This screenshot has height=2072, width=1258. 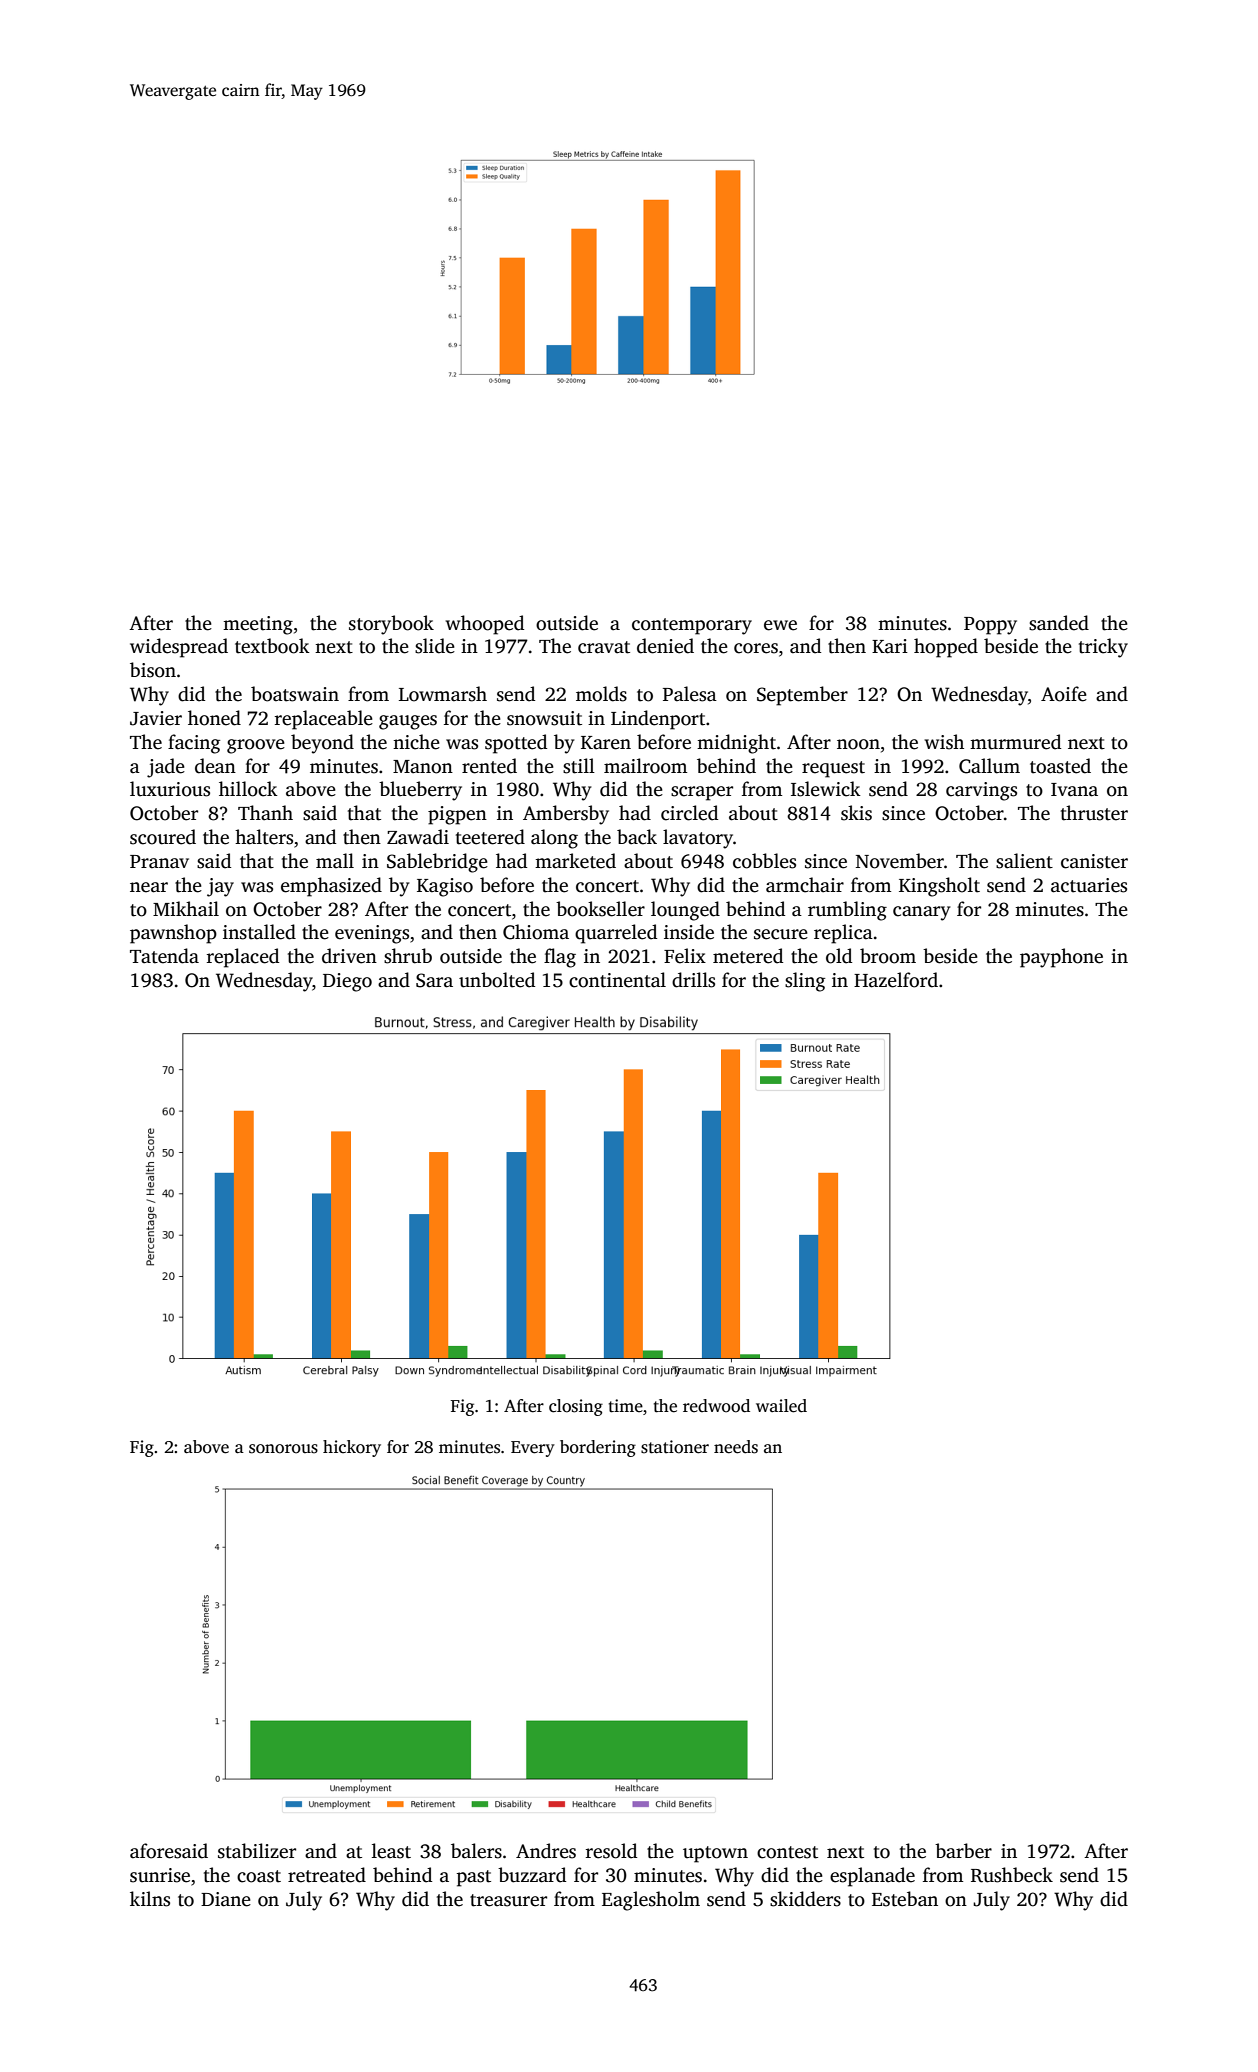 What do you see at coordinates (1061, 958) in the screenshot?
I see `payphone` at bounding box center [1061, 958].
